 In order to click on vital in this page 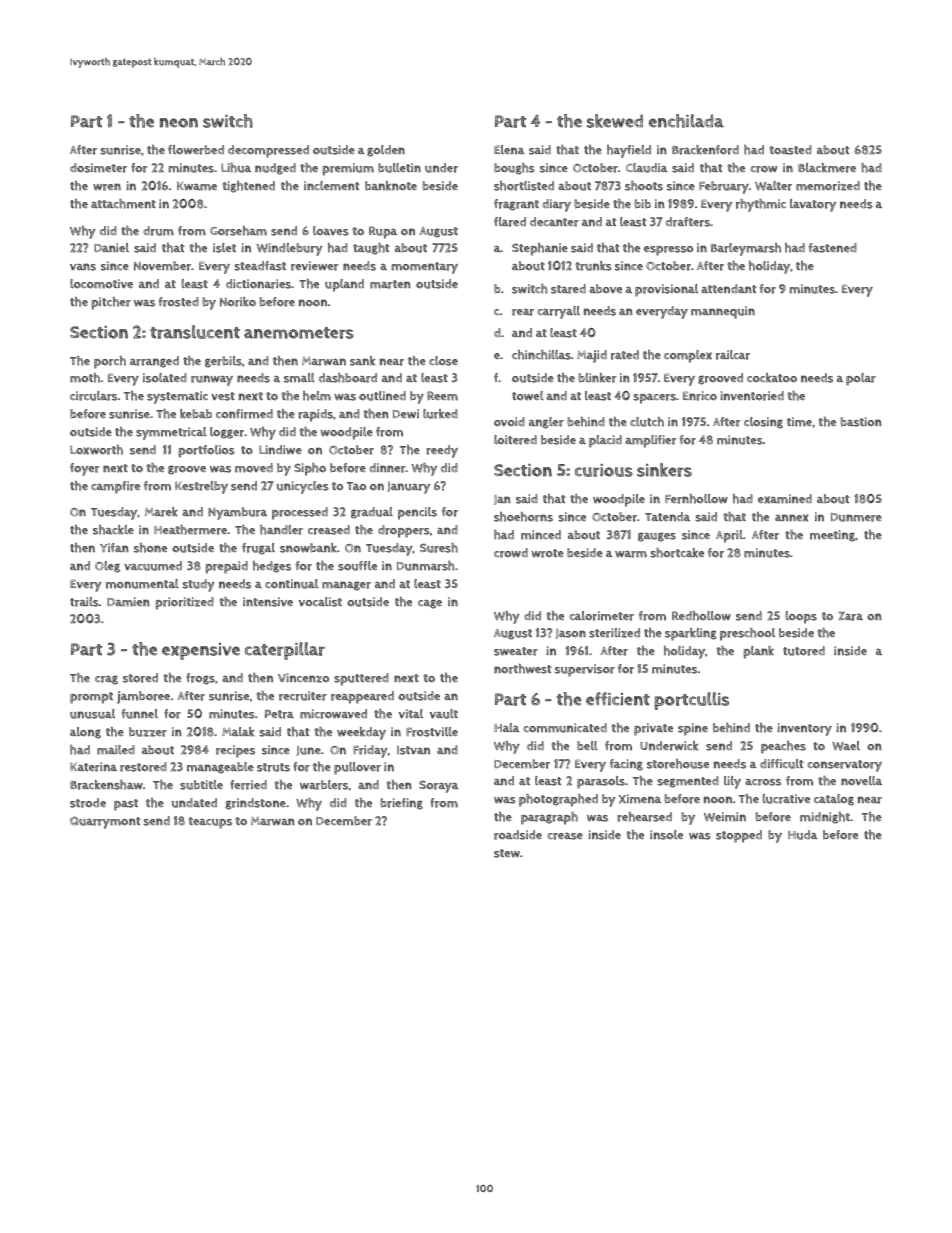, I will do `click(411, 714)`.
